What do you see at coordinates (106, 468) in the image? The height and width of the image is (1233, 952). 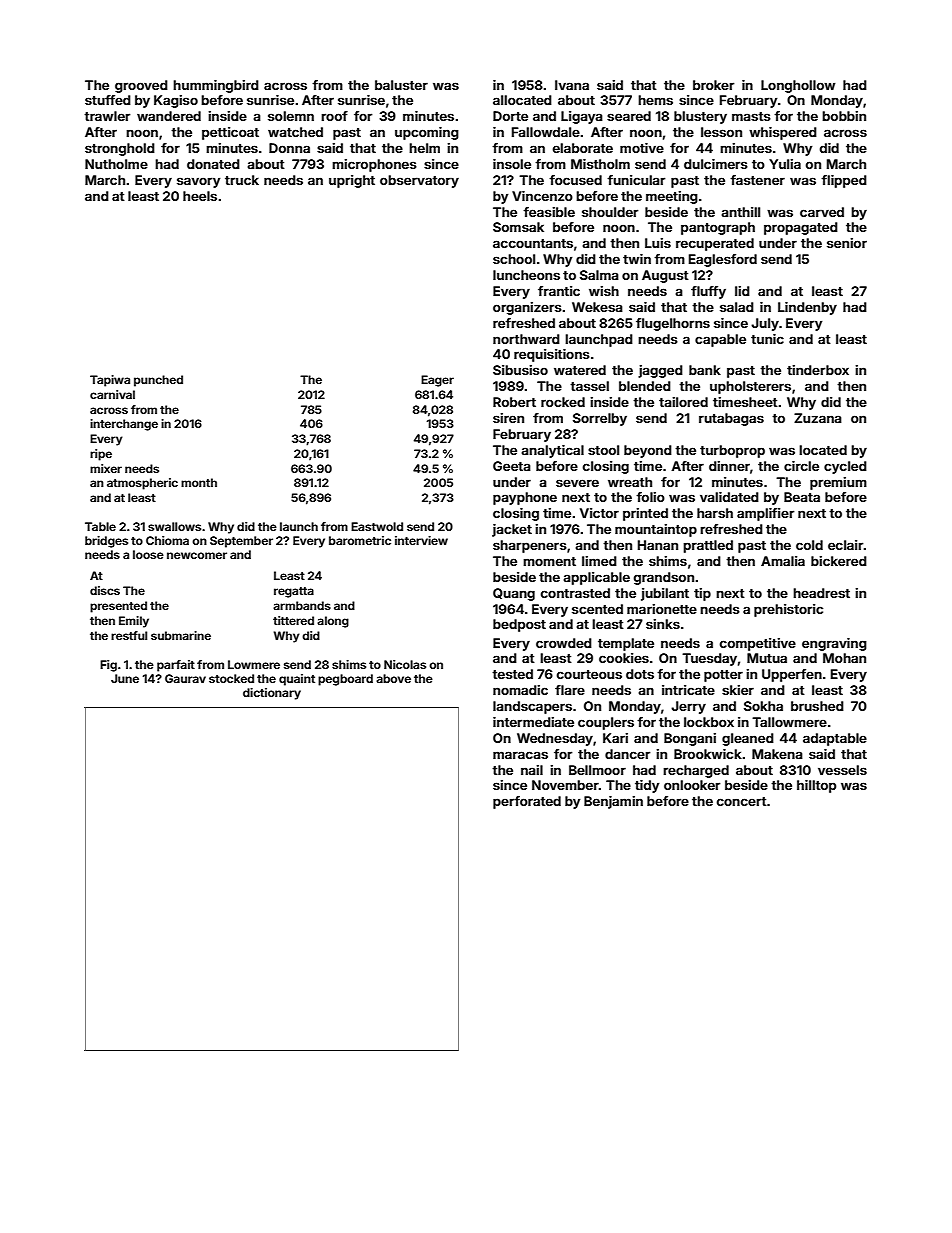 I see `mixer` at bounding box center [106, 468].
